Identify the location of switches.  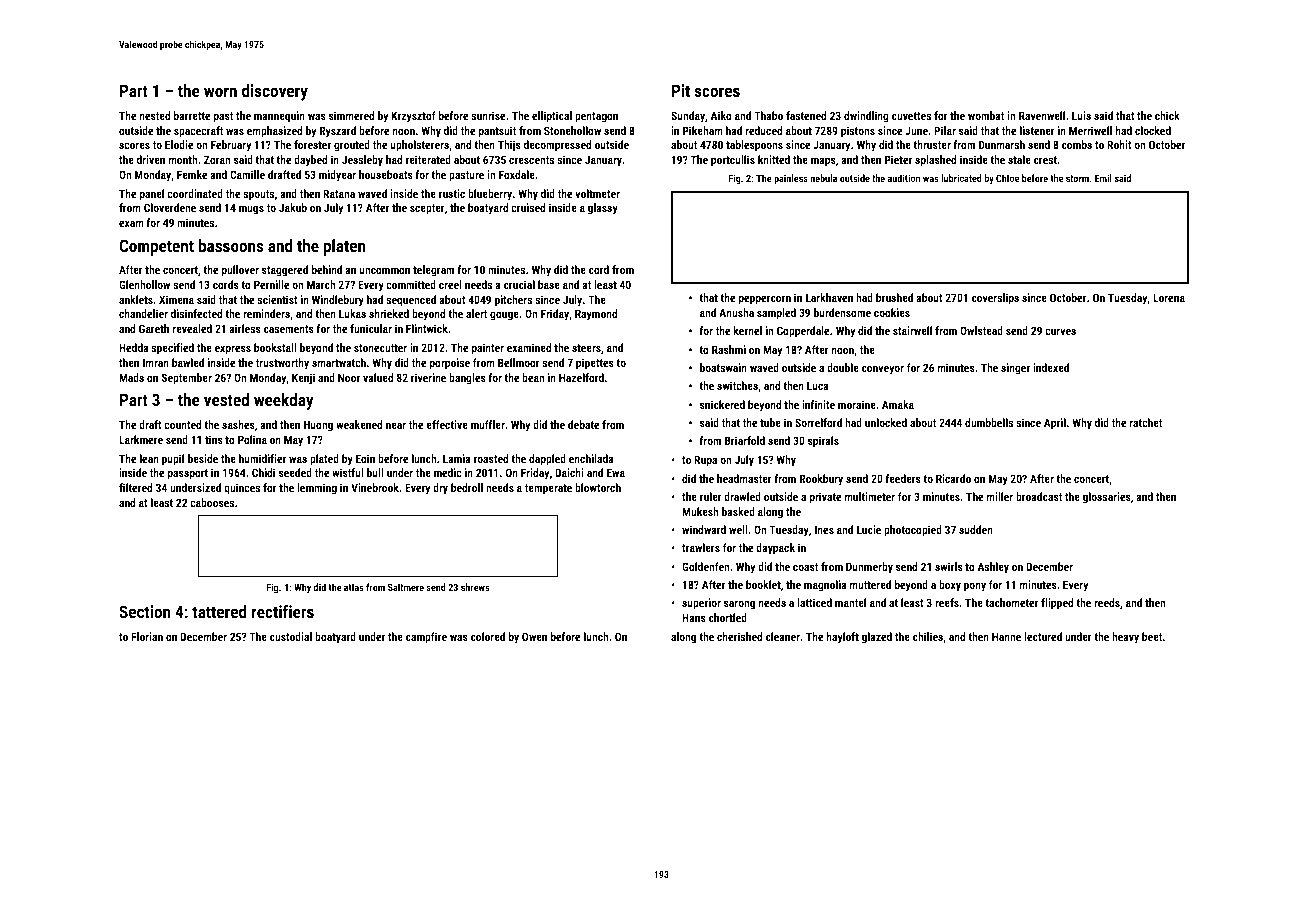
(737, 385).
